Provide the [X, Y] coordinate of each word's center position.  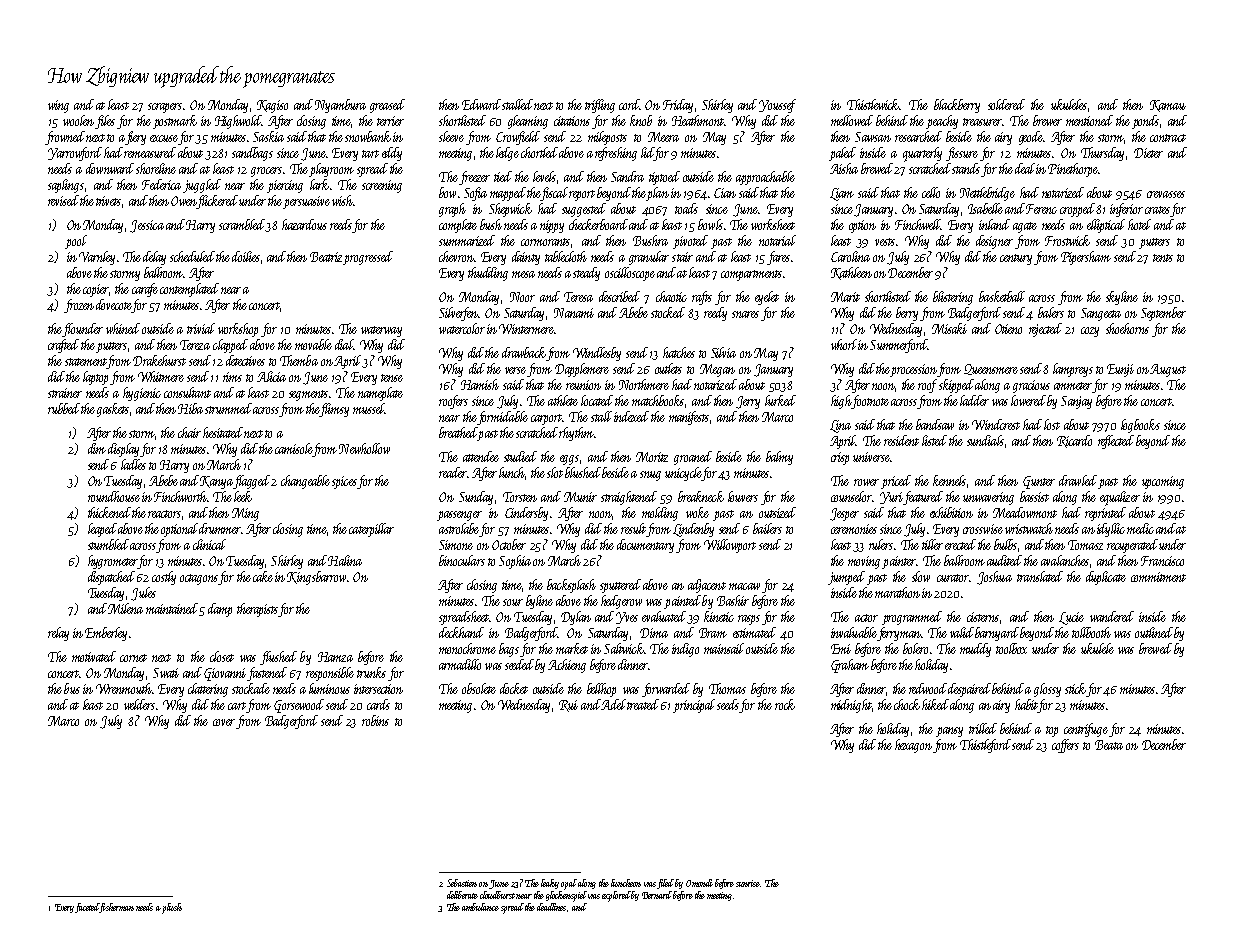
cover [224, 722]
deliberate [462, 895]
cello [931, 192]
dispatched [111, 578]
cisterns [983, 617]
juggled [202, 186]
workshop [238, 330]
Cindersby [526, 514]
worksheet [773, 224]
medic [1140, 528]
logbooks [1140, 426]
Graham [850, 666]
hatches [679, 352]
